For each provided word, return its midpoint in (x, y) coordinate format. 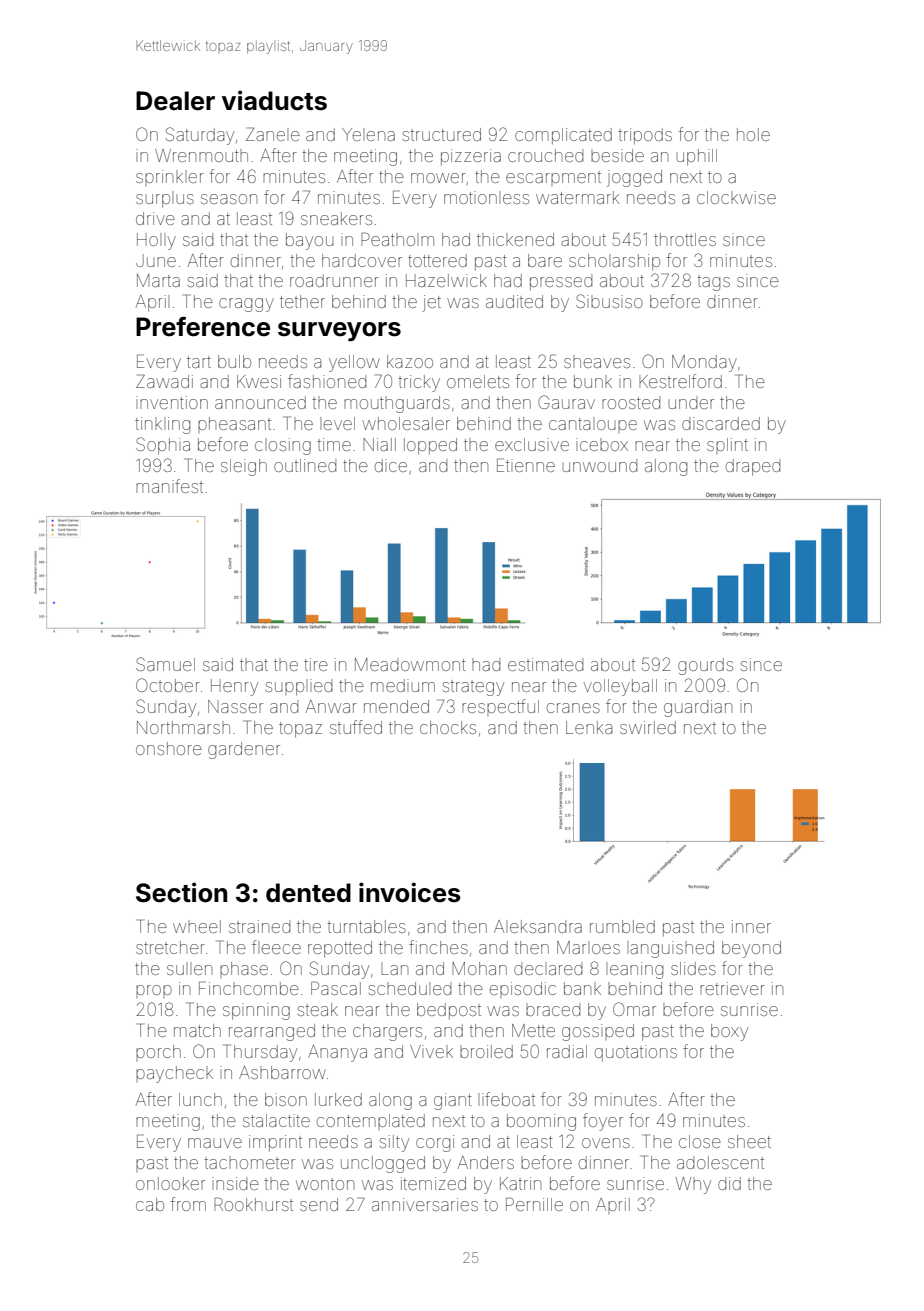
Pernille (534, 1204)
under (691, 402)
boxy (729, 1032)
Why (693, 1185)
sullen (189, 968)
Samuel (165, 664)
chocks (448, 727)
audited (514, 301)
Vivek (431, 1051)
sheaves (597, 361)
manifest (169, 486)
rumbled (622, 926)
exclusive (532, 444)
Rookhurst (253, 1204)
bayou (310, 241)
